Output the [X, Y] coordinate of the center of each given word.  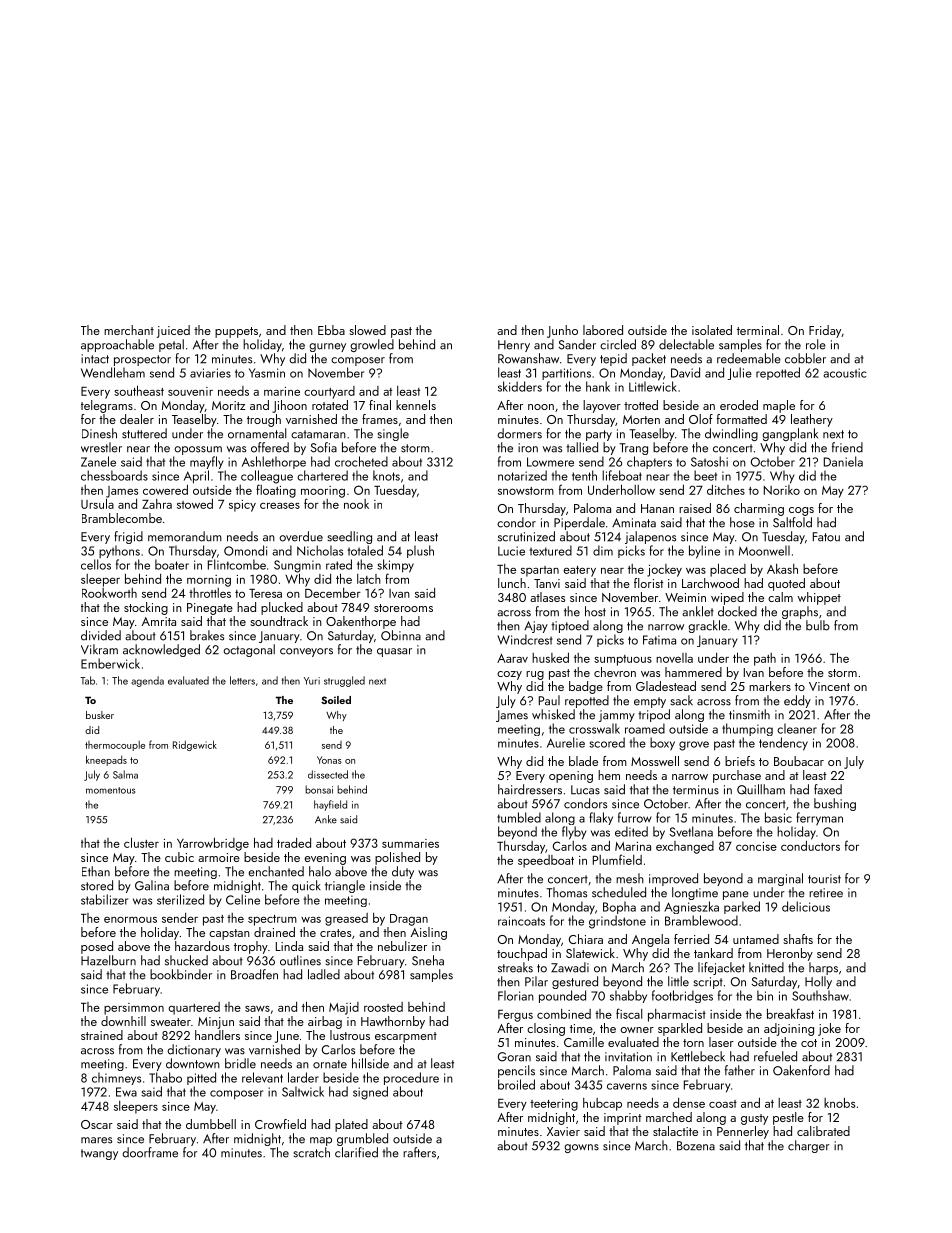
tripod [654, 715]
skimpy [395, 566]
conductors [810, 846]
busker [100, 715]
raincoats [521, 921]
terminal [758, 330]
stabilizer [104, 899]
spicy [242, 506]
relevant [262, 1077]
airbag [325, 1022]
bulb [818, 625]
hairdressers [530, 789]
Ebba [331, 330]
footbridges [682, 996]
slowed [367, 330]
